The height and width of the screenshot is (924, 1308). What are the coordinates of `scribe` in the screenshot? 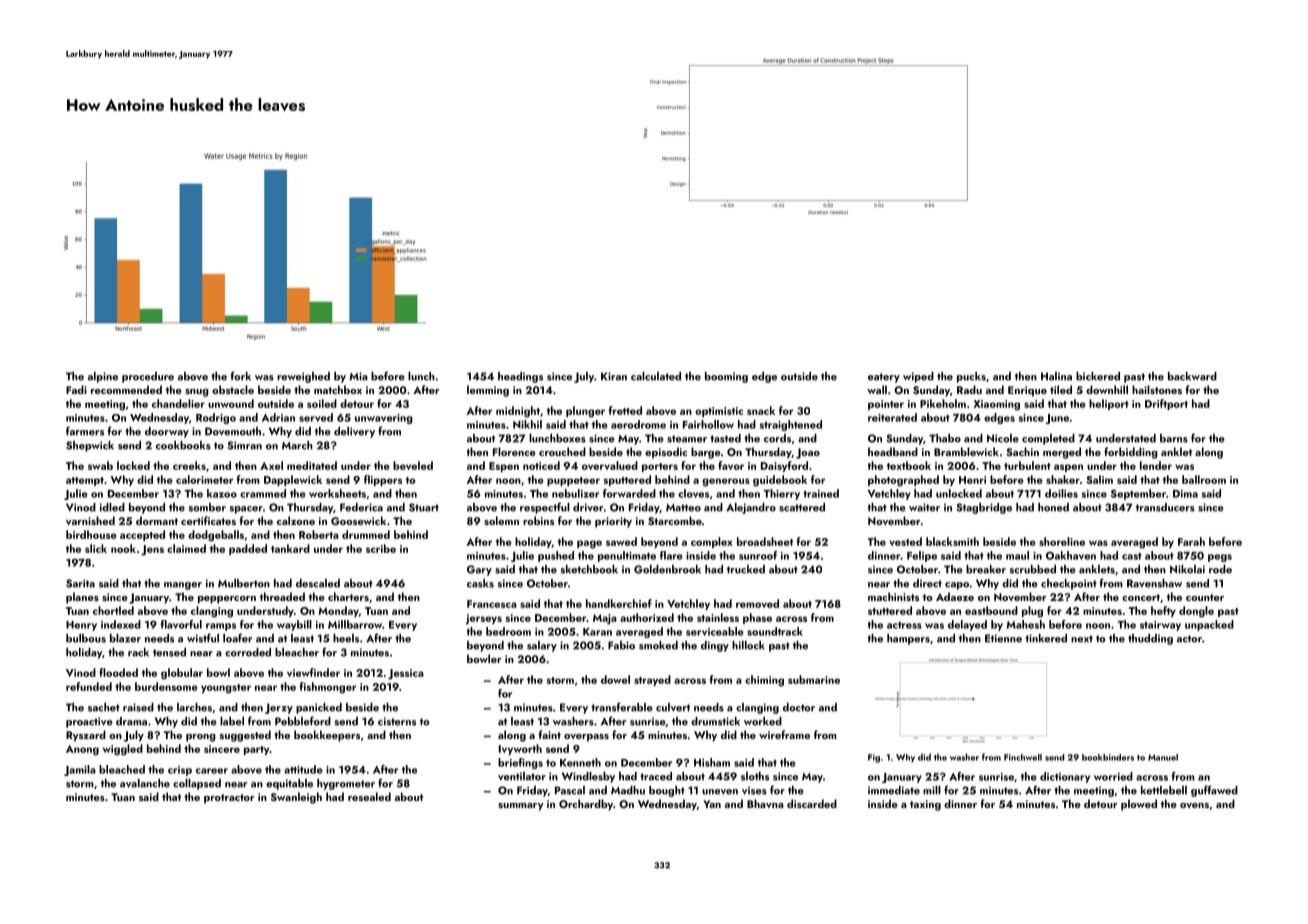 It's located at (381, 548).
